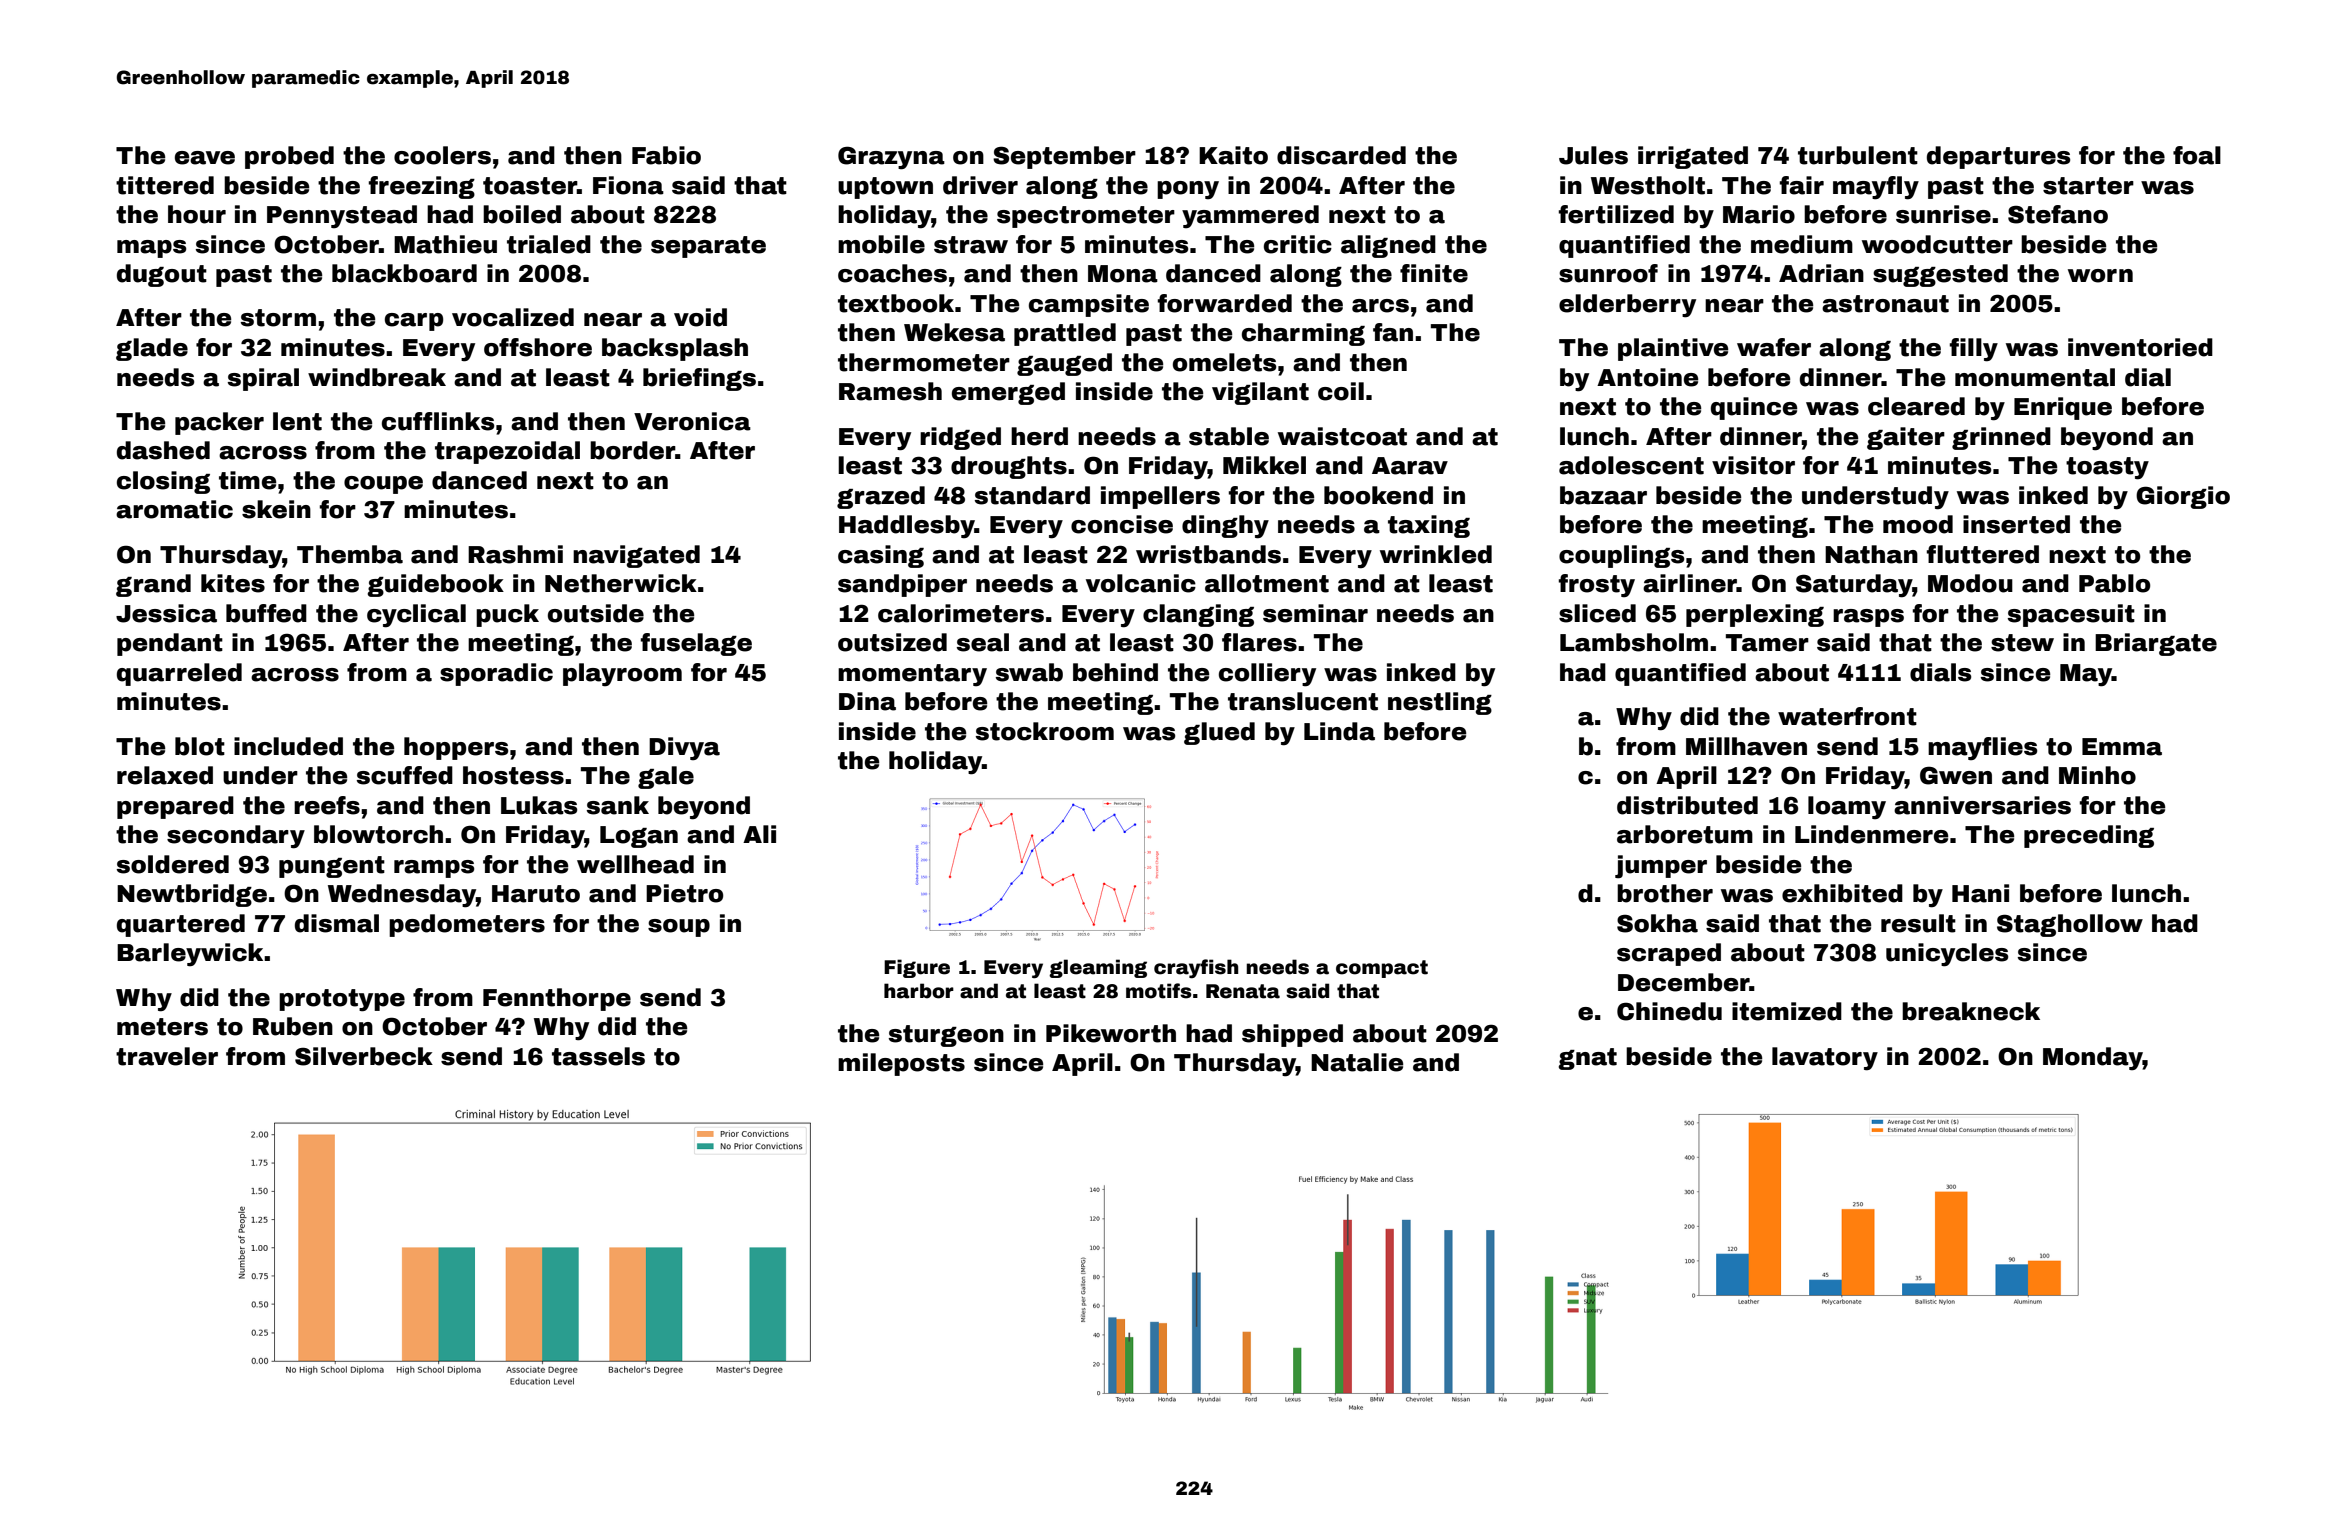 This document has height=1521, width=2351. I want to click on distributed, so click(1687, 805).
